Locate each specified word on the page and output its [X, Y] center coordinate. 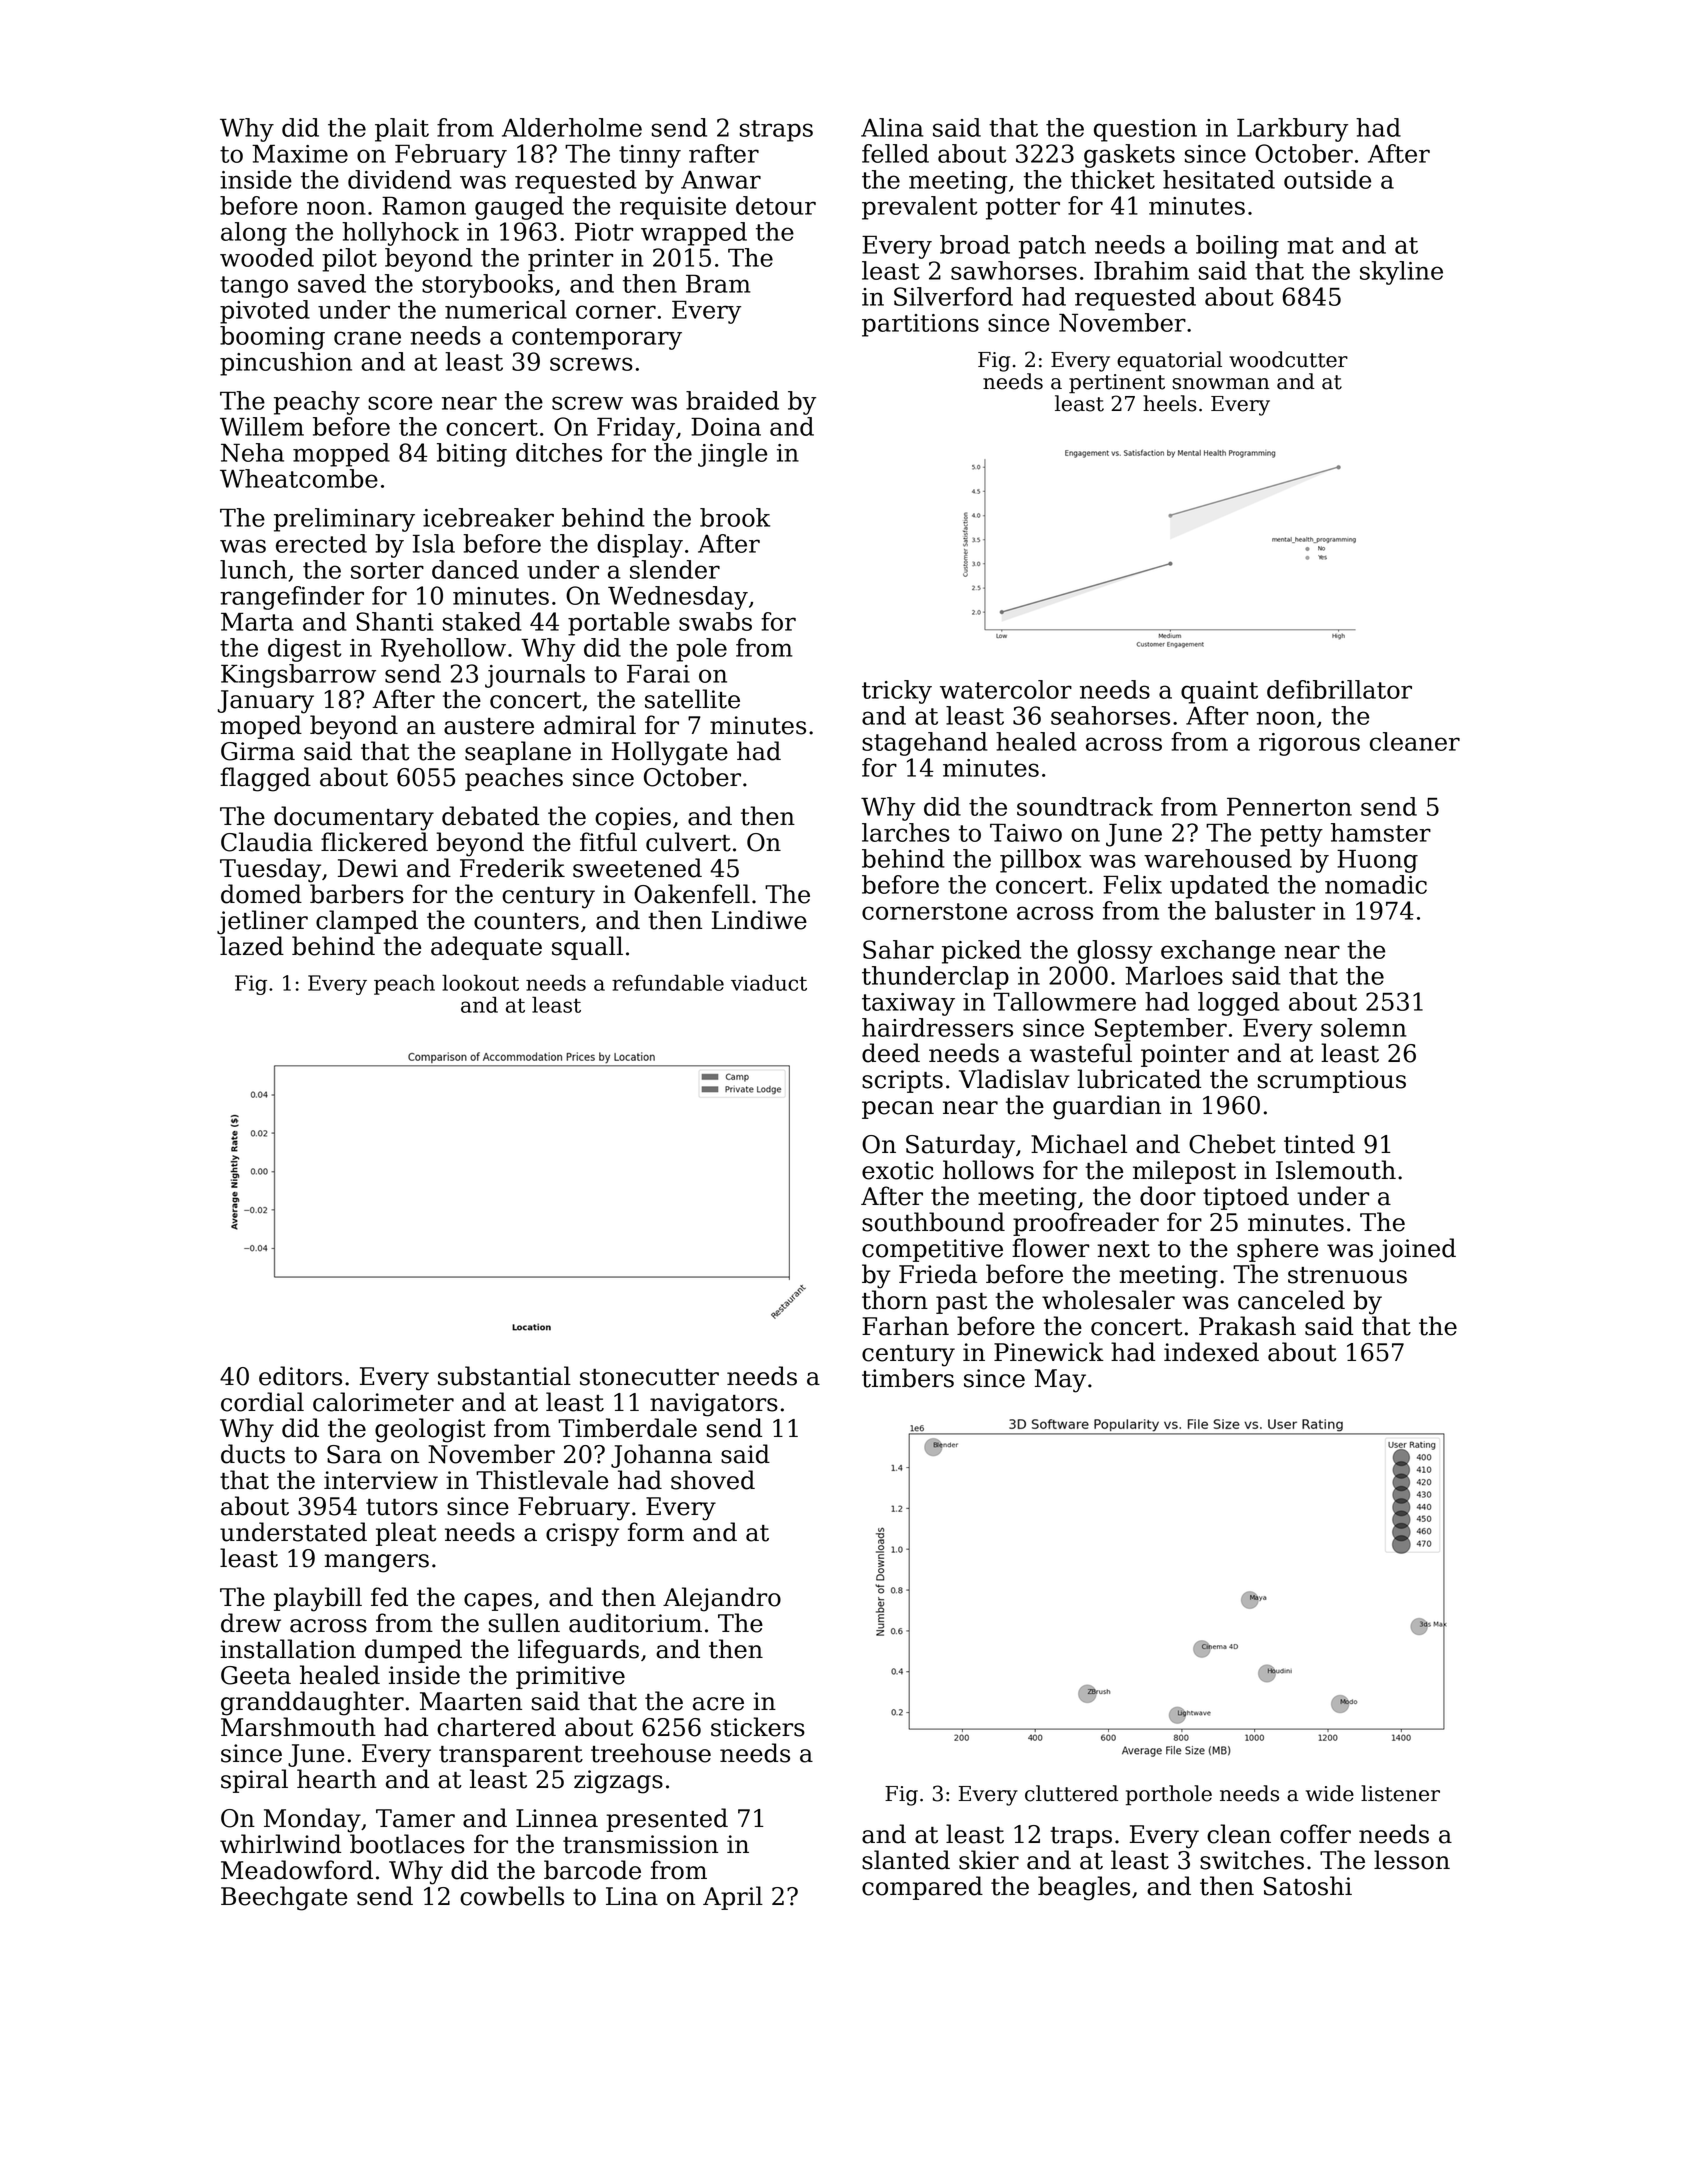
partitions [920, 325]
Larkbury [1292, 130]
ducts [253, 1454]
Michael [1079, 1144]
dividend [400, 179]
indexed [1211, 1352]
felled [895, 153]
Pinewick [1049, 1352]
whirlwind [280, 1844]
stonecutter [649, 1377]
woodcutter [1288, 359]
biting [472, 455]
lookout [480, 982]
